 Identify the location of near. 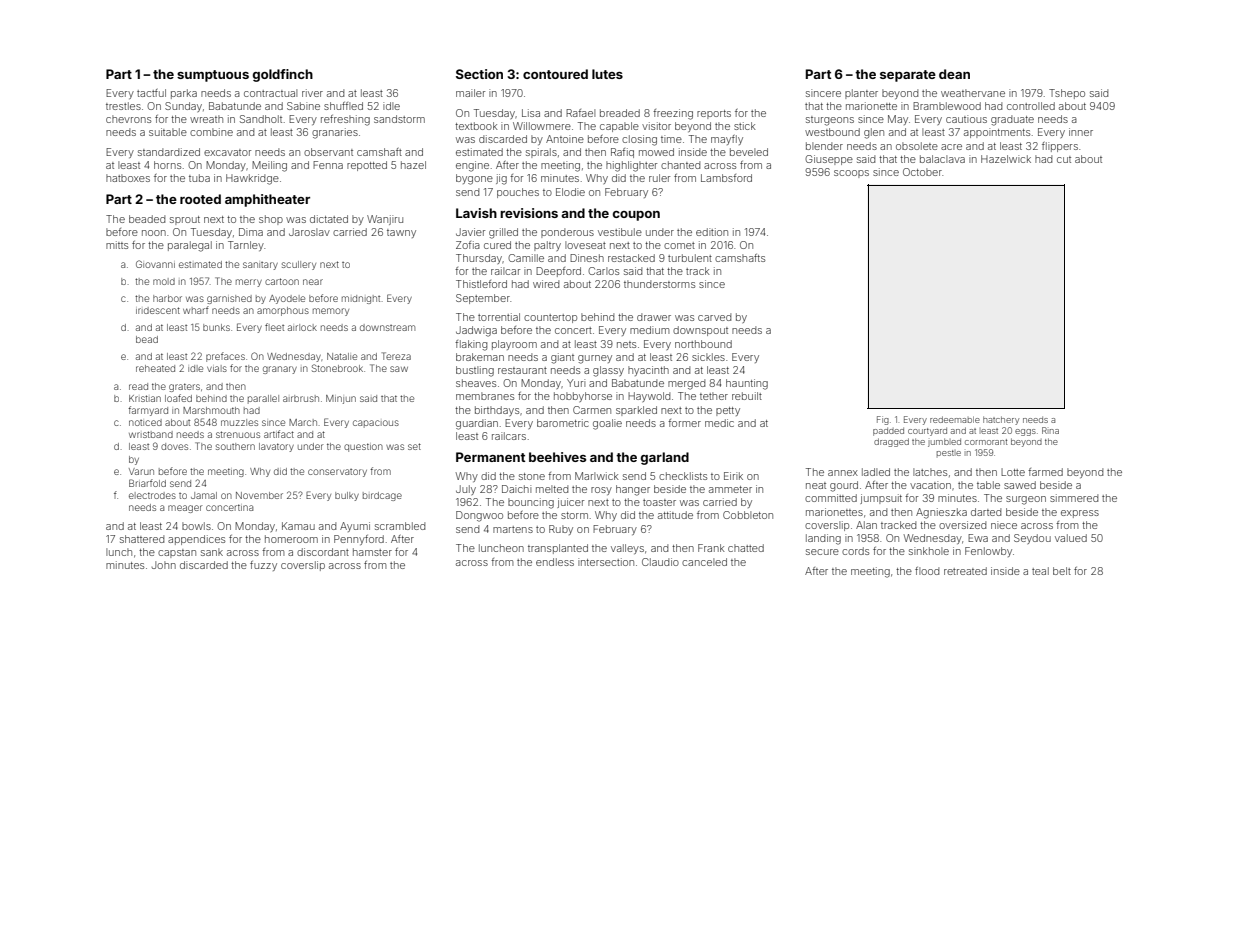
(313, 282).
